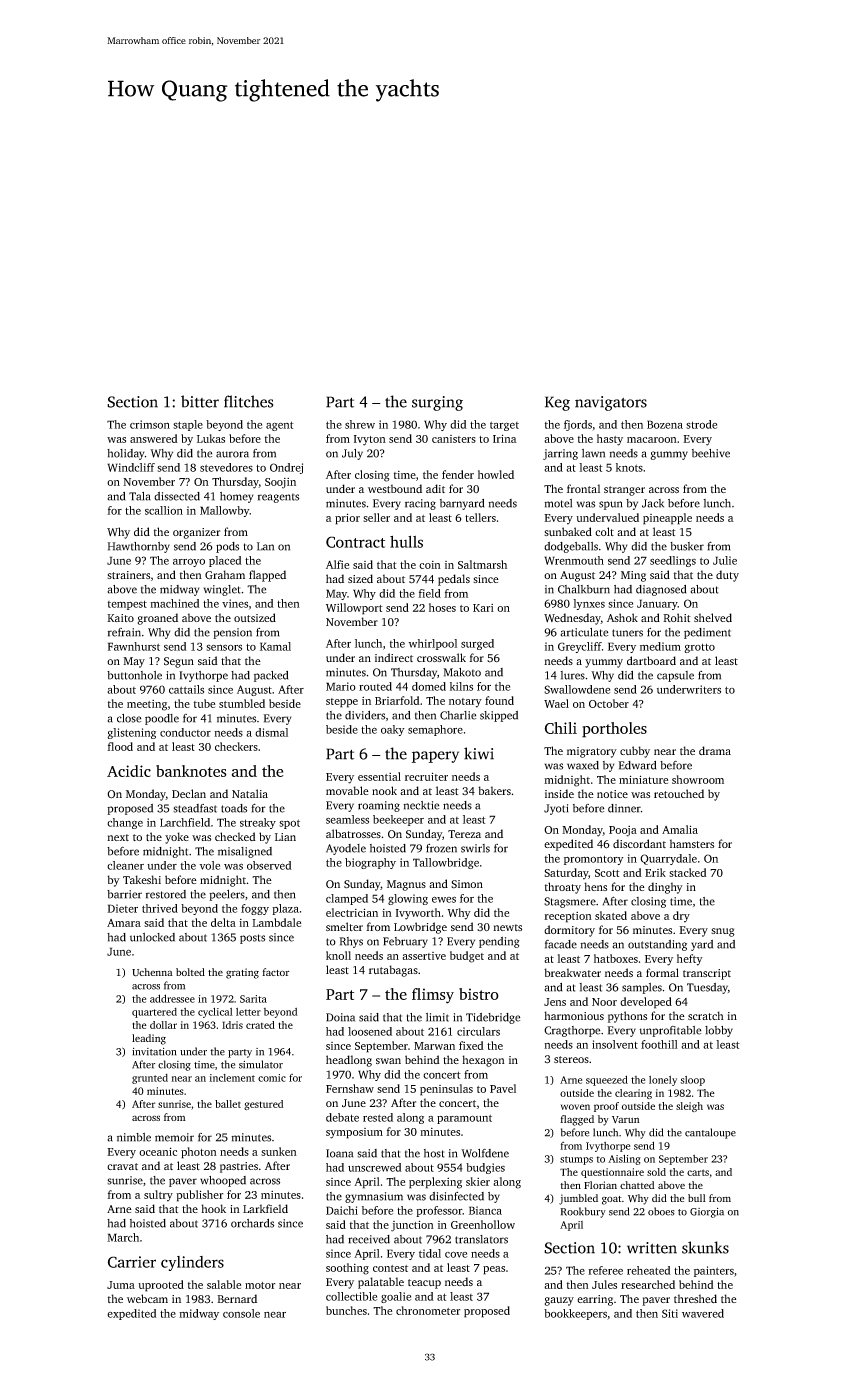 This screenshot has height=1400, width=849. Describe the element at coordinates (370, 1031) in the screenshot. I see `loosened` at that location.
